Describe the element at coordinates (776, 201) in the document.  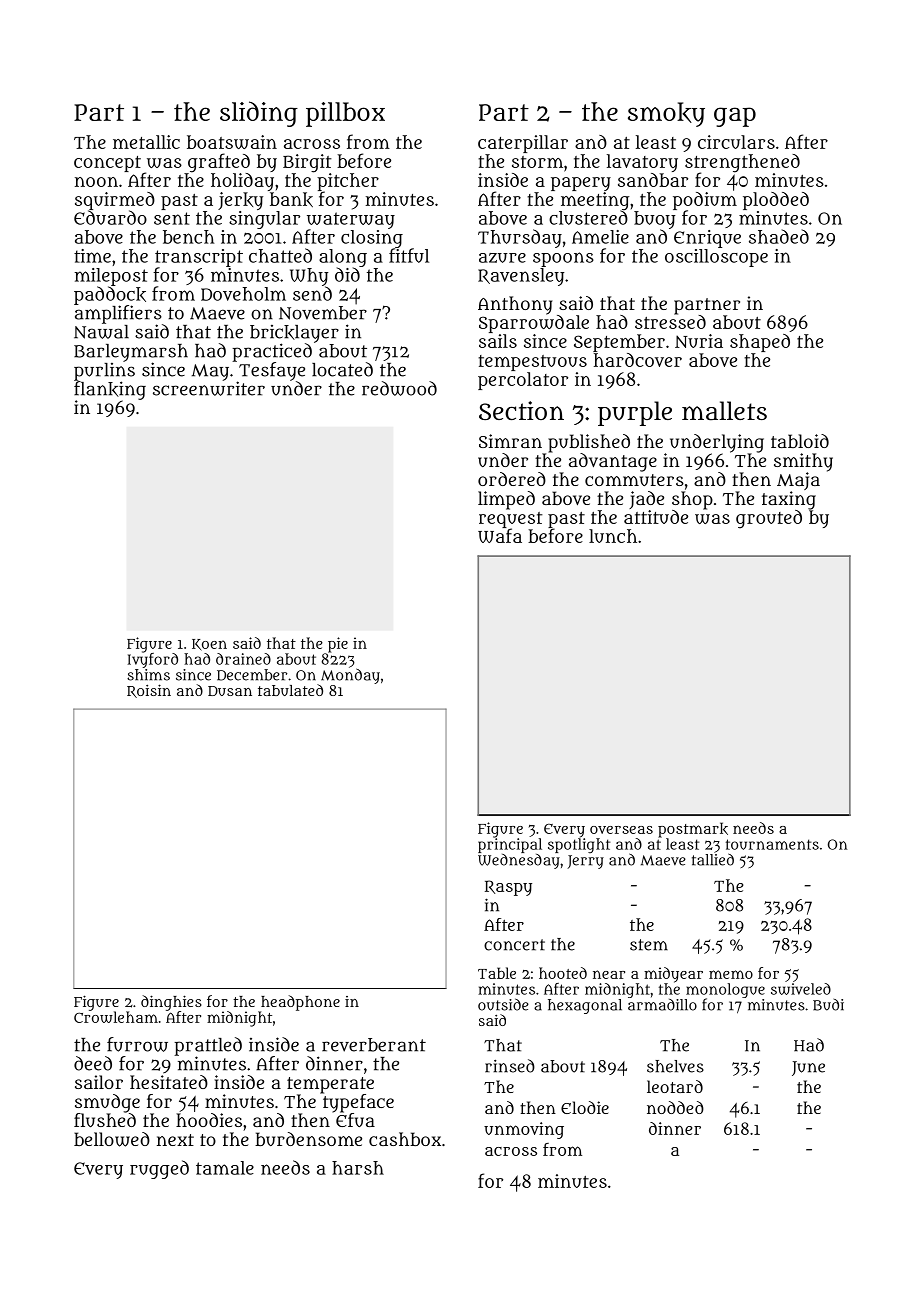
I see `plodded` at that location.
